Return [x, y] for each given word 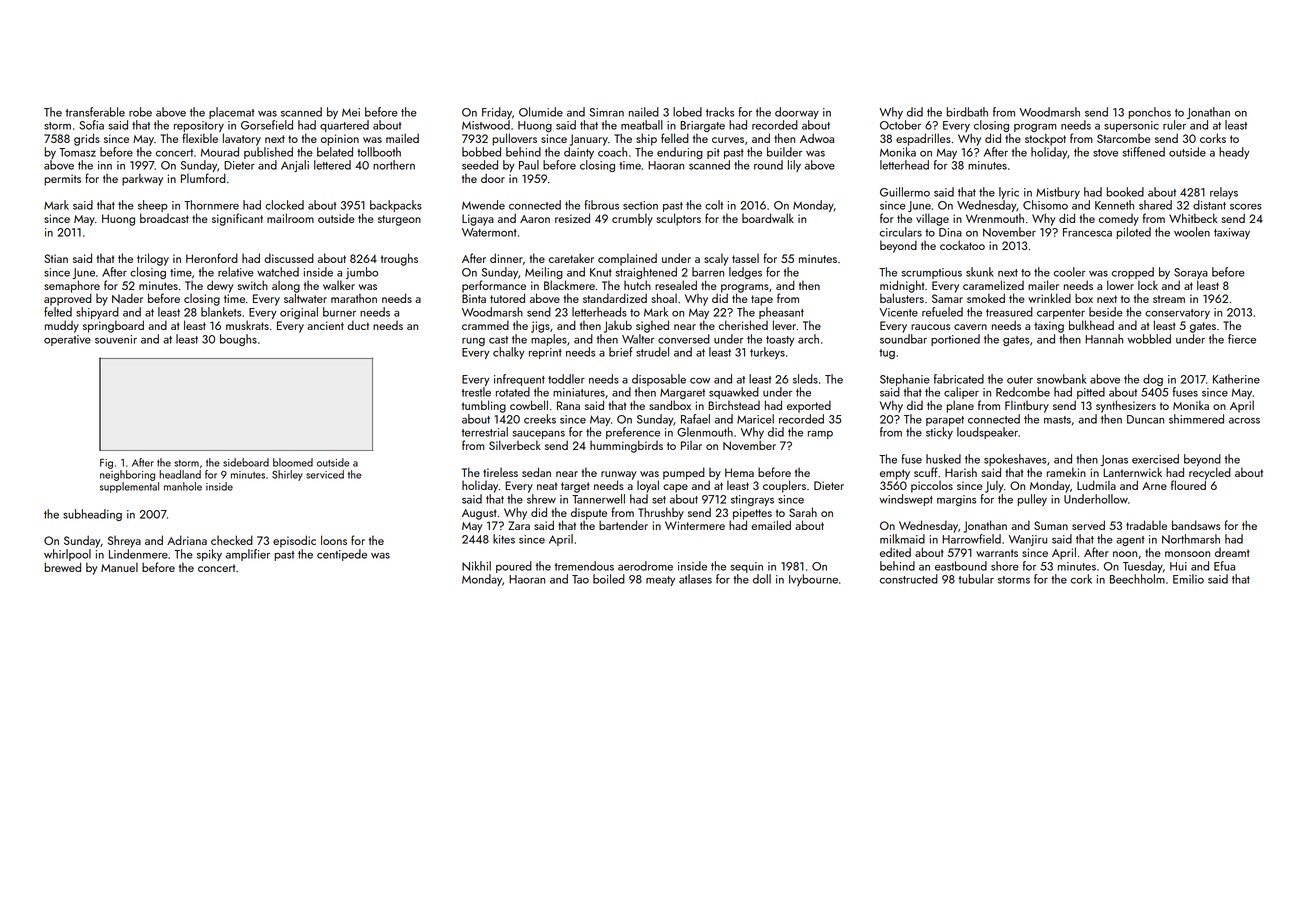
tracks [720, 112]
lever [784, 325]
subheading [92, 515]
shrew [541, 499]
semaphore [72, 286]
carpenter [1061, 314]
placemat [232, 113]
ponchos [1149, 113]
